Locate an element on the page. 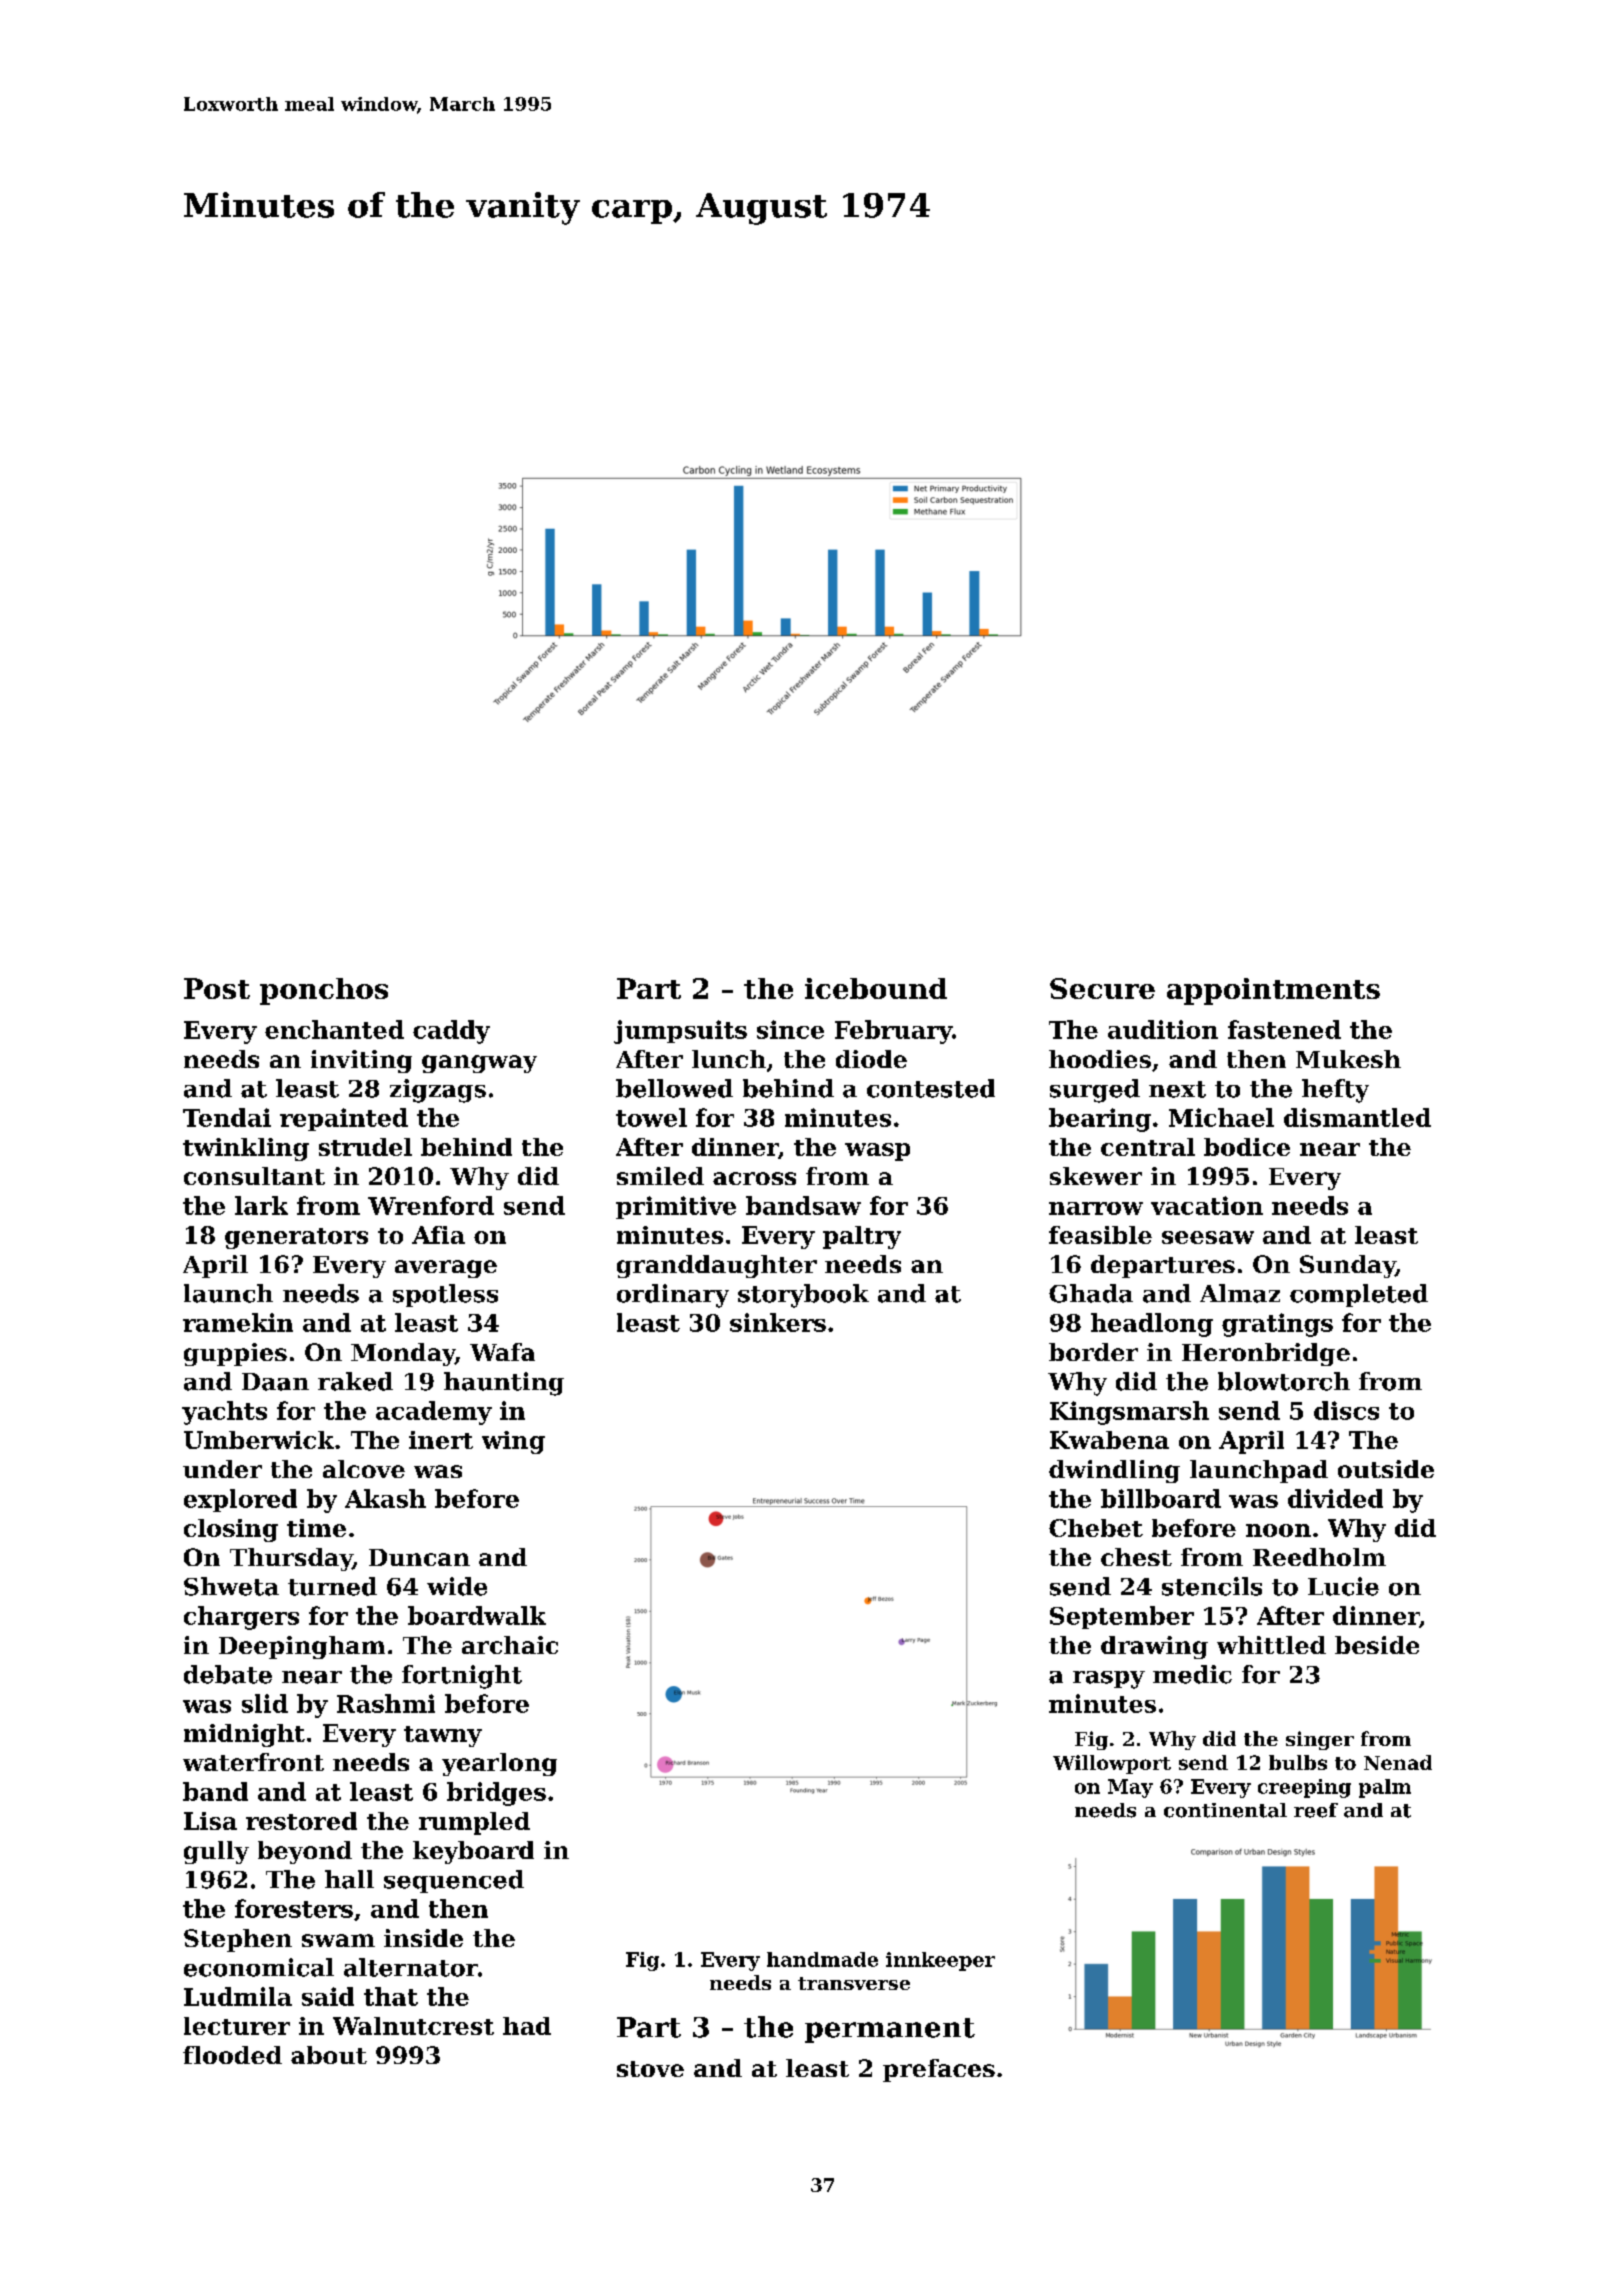 Image resolution: width=1620 pixels, height=2292 pixels. strudel is located at coordinates (365, 1147).
